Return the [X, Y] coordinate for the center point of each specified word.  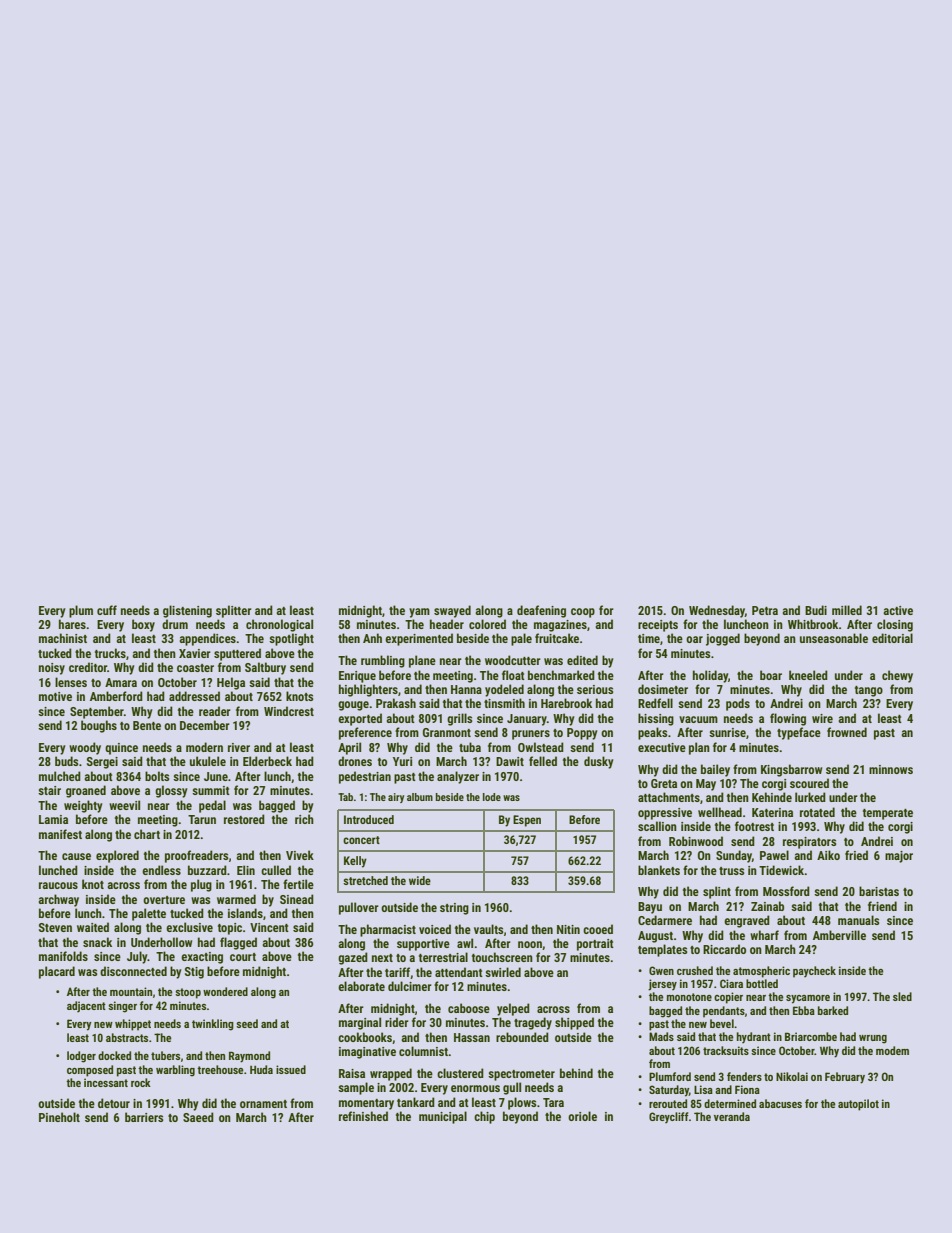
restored [244, 819]
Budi [816, 610]
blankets [659, 870]
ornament [263, 1104]
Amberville [839, 935]
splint [717, 892]
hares [72, 624]
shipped [574, 1023]
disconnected [133, 971]
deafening [541, 611]
